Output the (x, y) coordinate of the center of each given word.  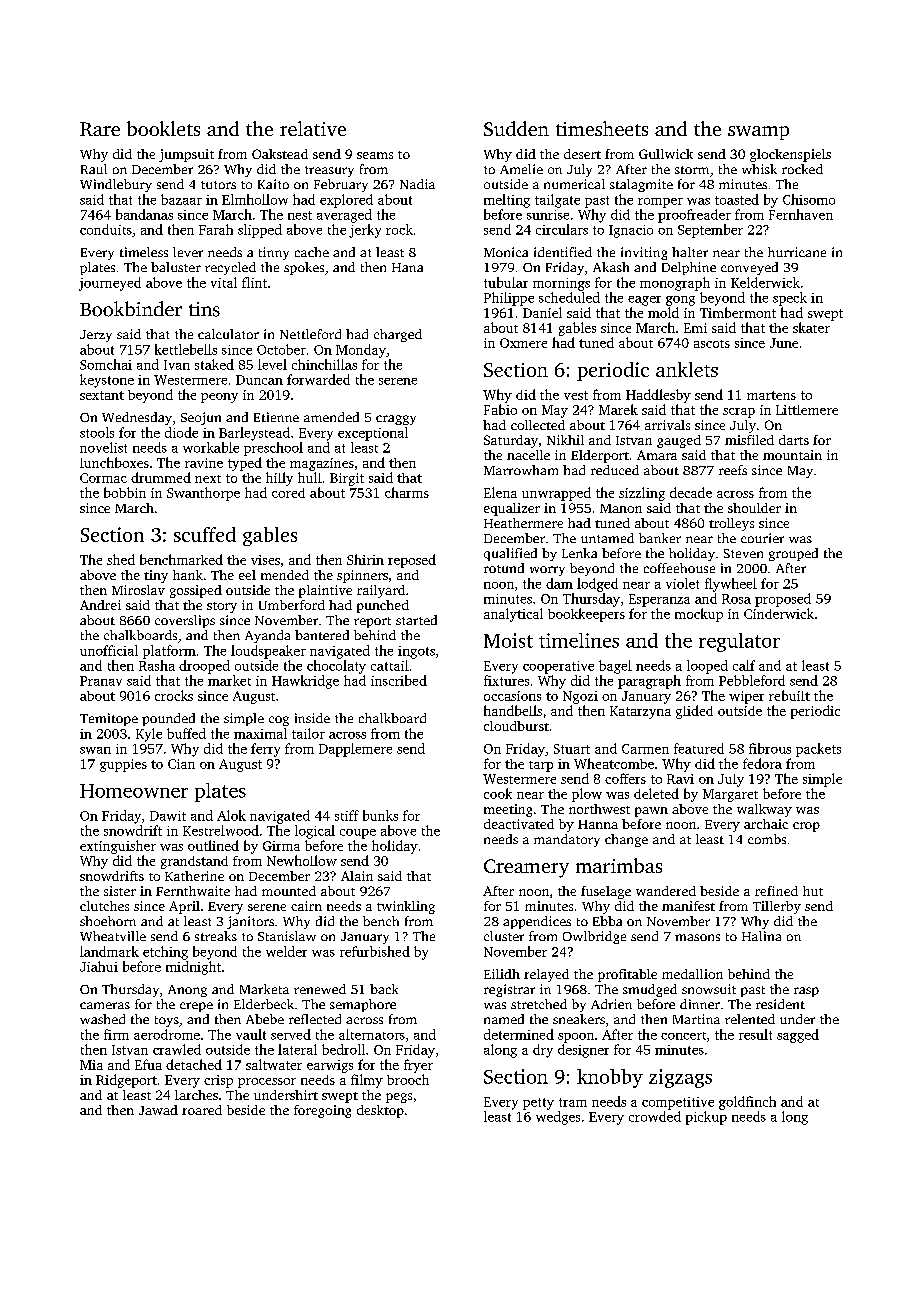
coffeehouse (679, 568)
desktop (380, 1111)
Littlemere (807, 410)
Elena (500, 492)
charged (398, 335)
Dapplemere (355, 750)
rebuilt (789, 695)
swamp (758, 133)
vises (265, 560)
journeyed (110, 284)
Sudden (516, 128)
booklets (163, 128)
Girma (281, 846)
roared (202, 1110)
